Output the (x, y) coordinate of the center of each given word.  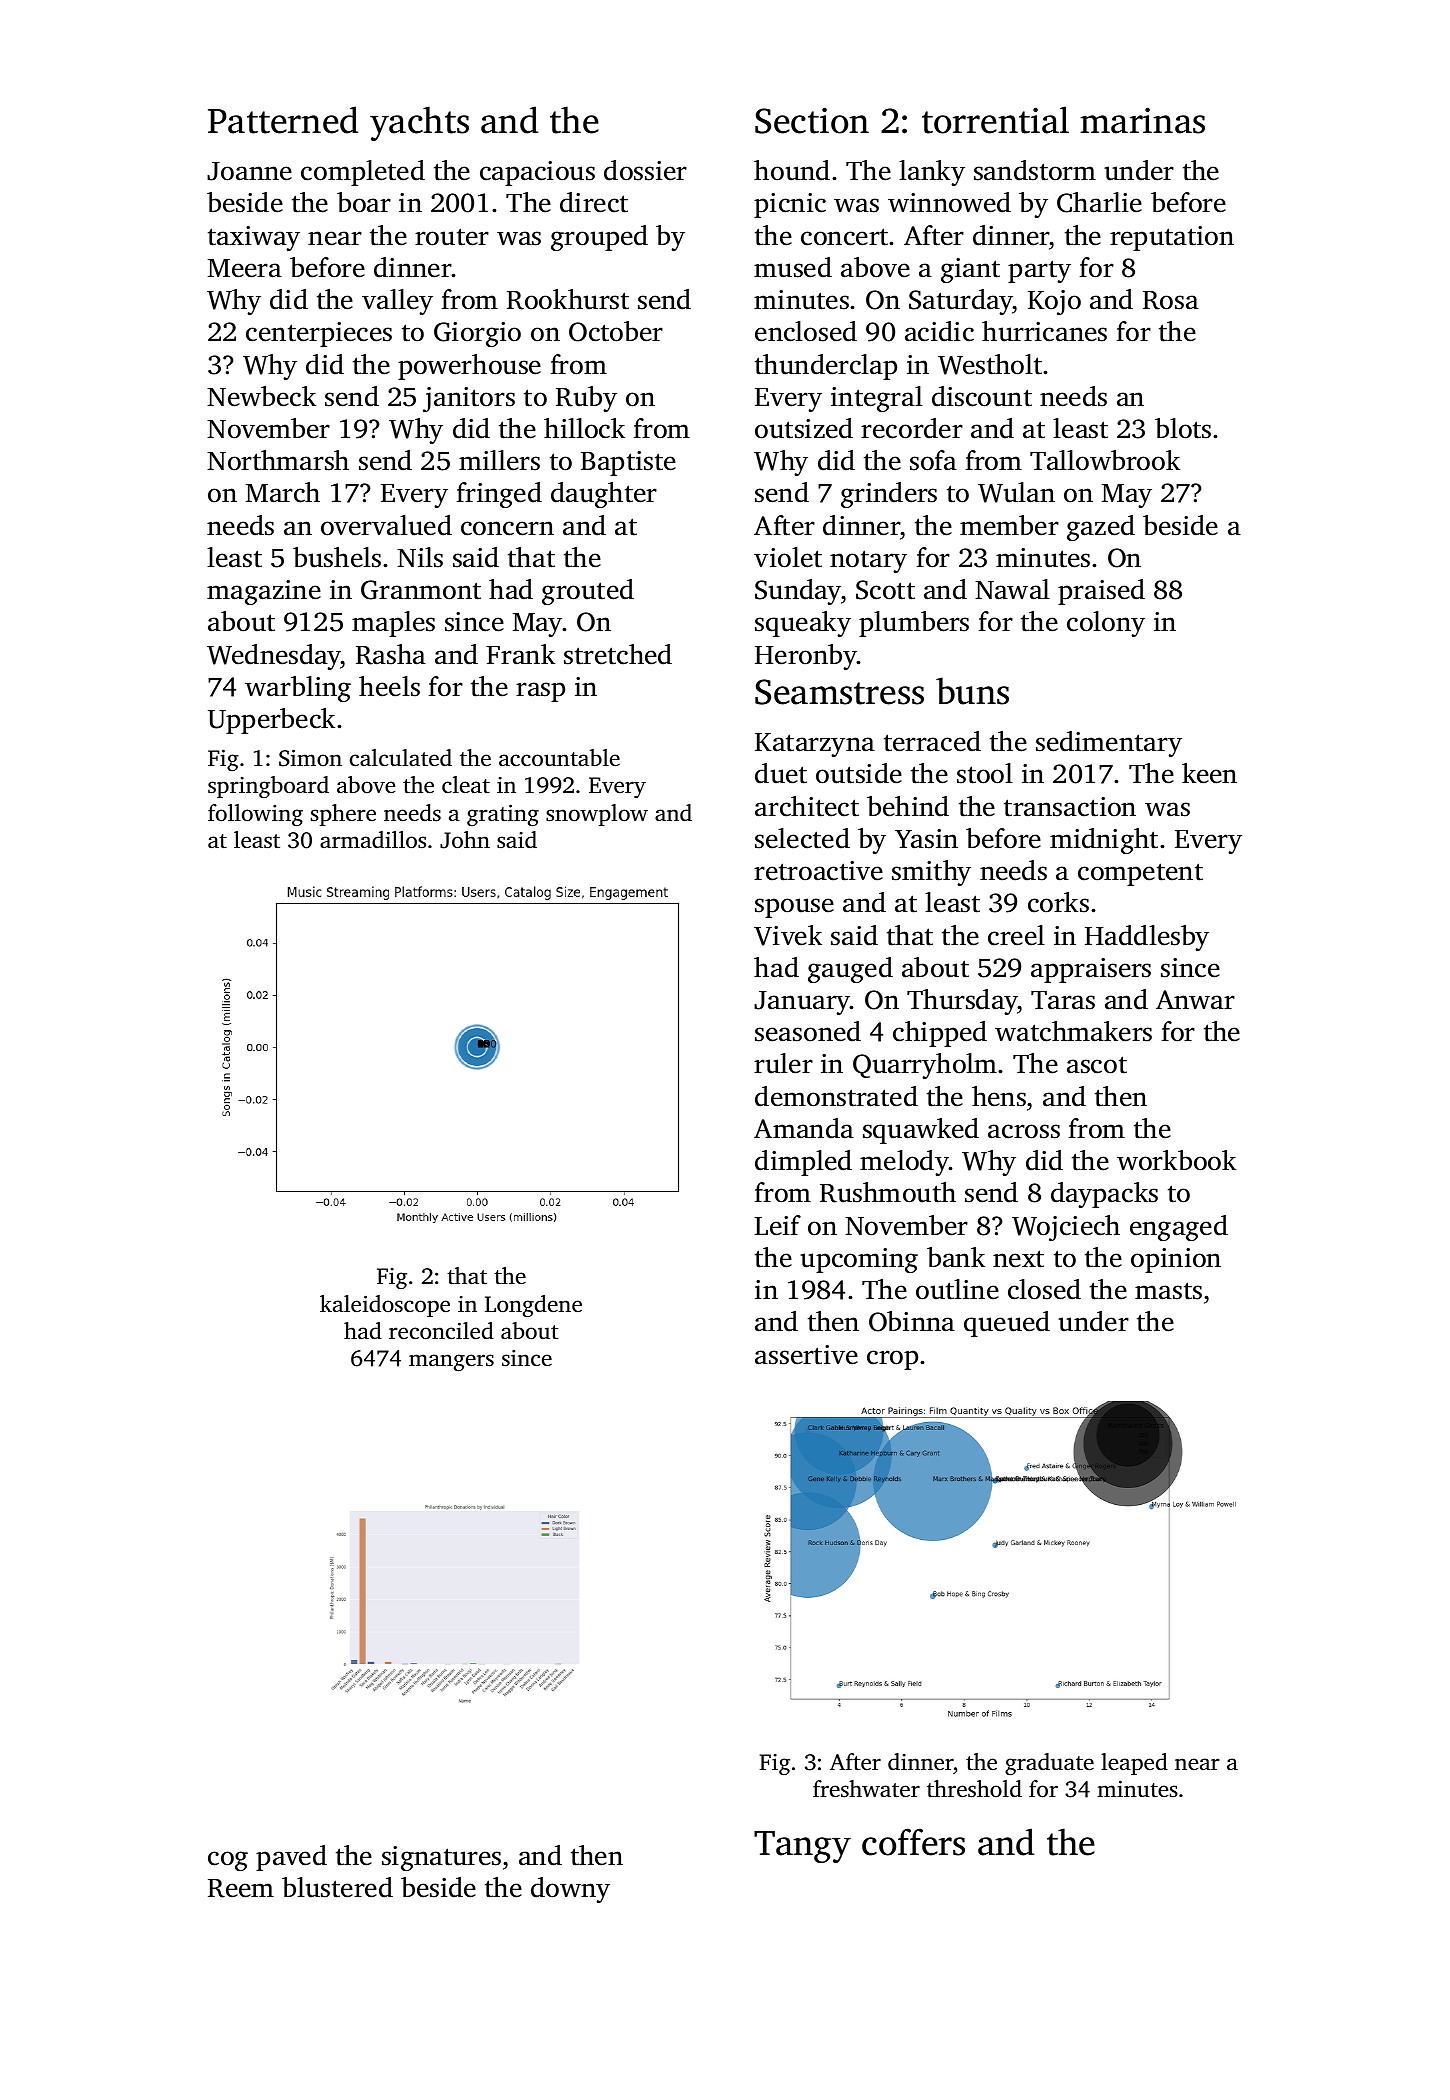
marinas (1142, 120)
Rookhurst (568, 299)
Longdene (533, 1306)
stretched (618, 654)
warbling (298, 689)
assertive (806, 1355)
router (452, 237)
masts (1168, 1291)
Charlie (1099, 202)
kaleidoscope (385, 1306)
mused (793, 267)
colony (1106, 624)
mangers (451, 1362)
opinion (1176, 1260)
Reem (241, 1888)
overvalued (386, 525)
